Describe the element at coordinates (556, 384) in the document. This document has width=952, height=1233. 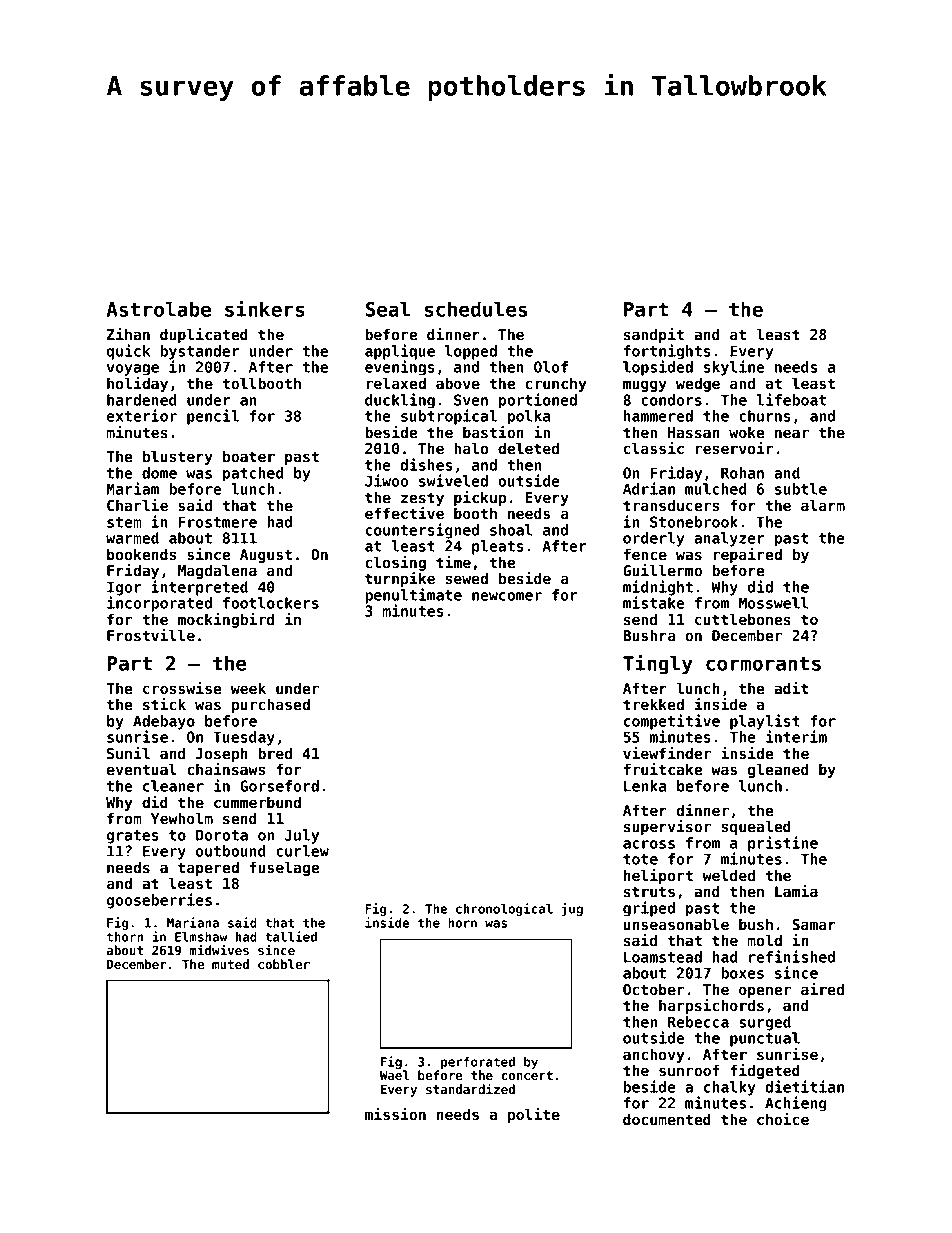
I see `crunchy` at that location.
